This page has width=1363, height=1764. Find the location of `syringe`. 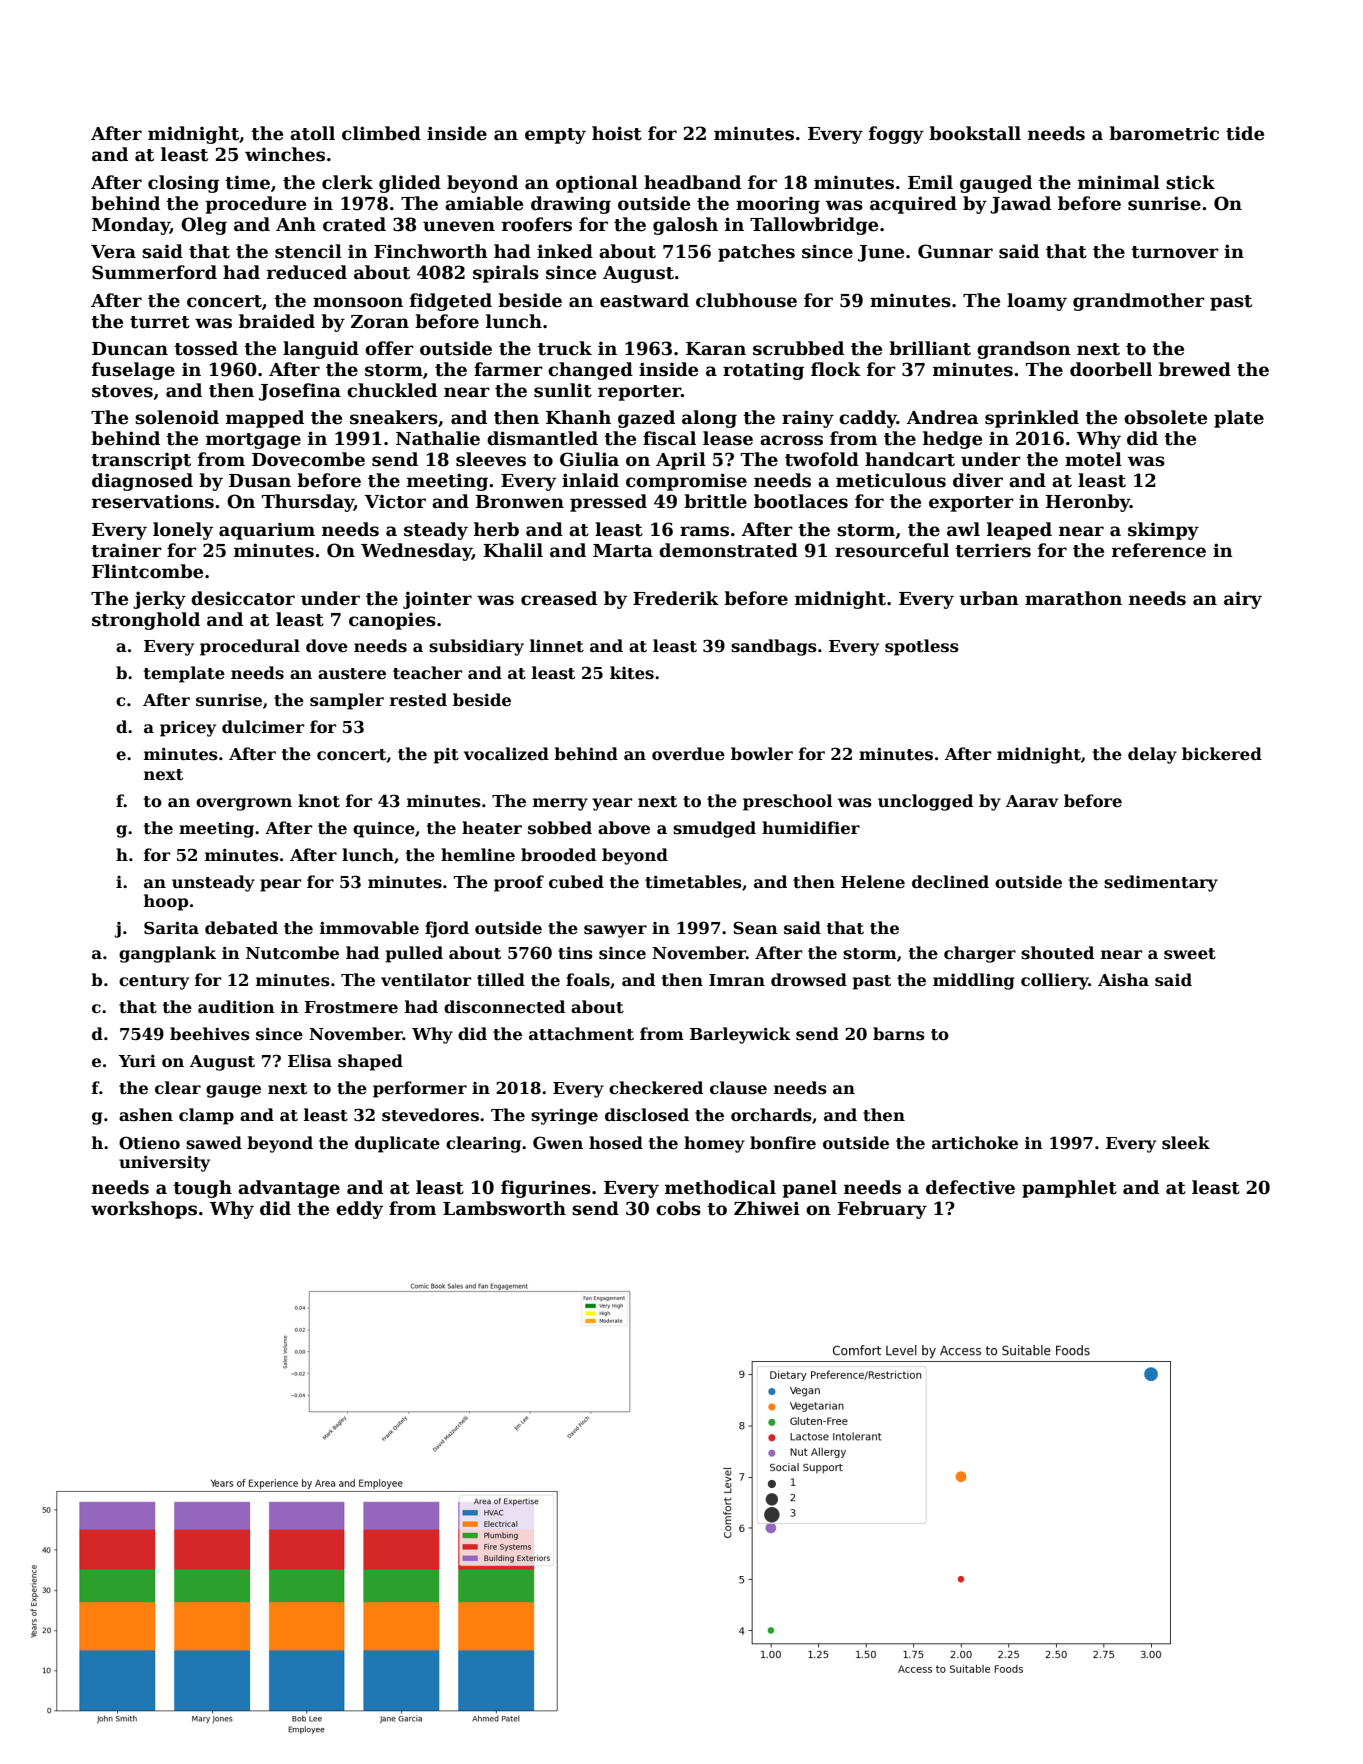

syringe is located at coordinates (564, 1117).
